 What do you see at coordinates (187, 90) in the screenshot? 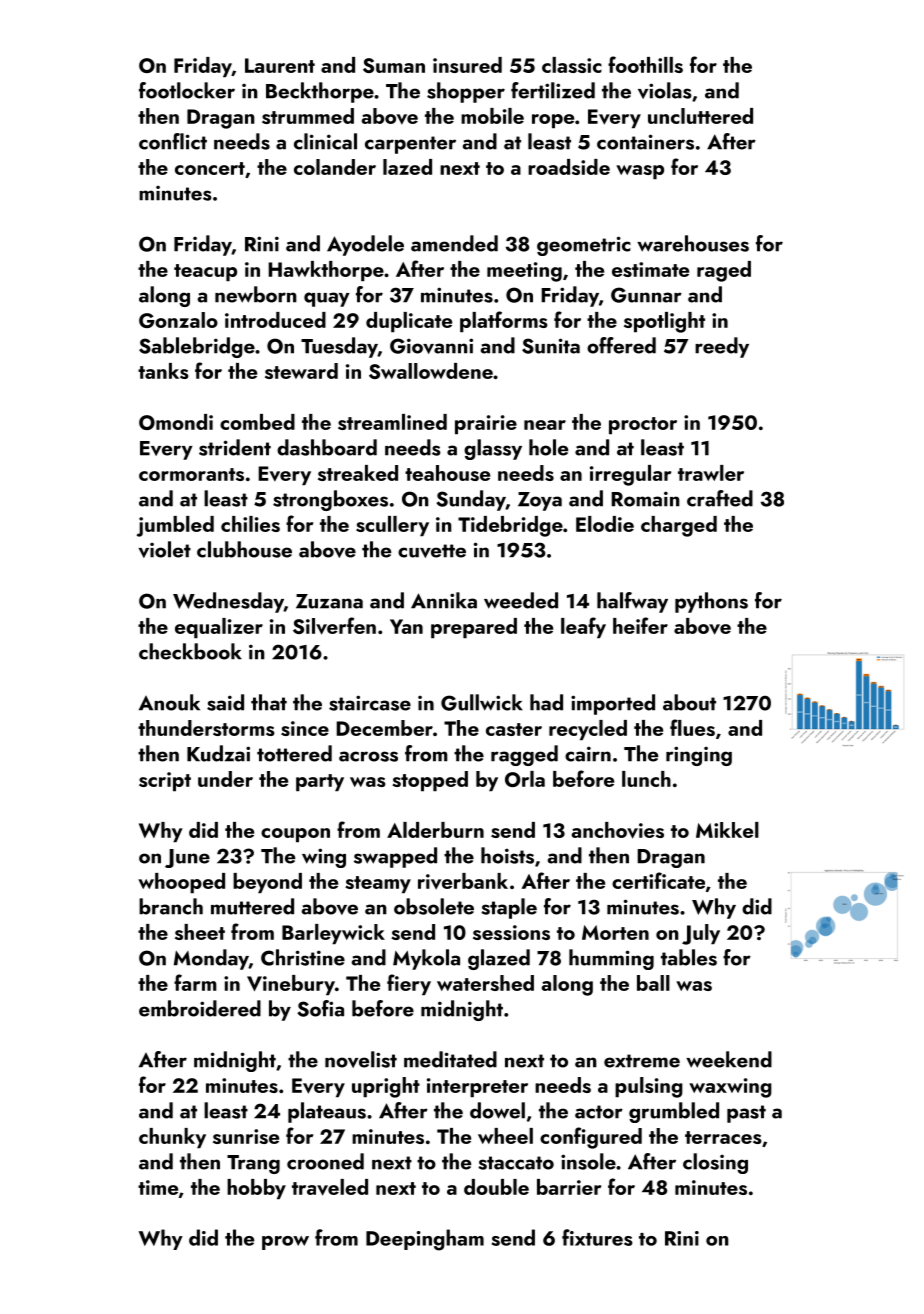
I see `footlocker` at bounding box center [187, 90].
